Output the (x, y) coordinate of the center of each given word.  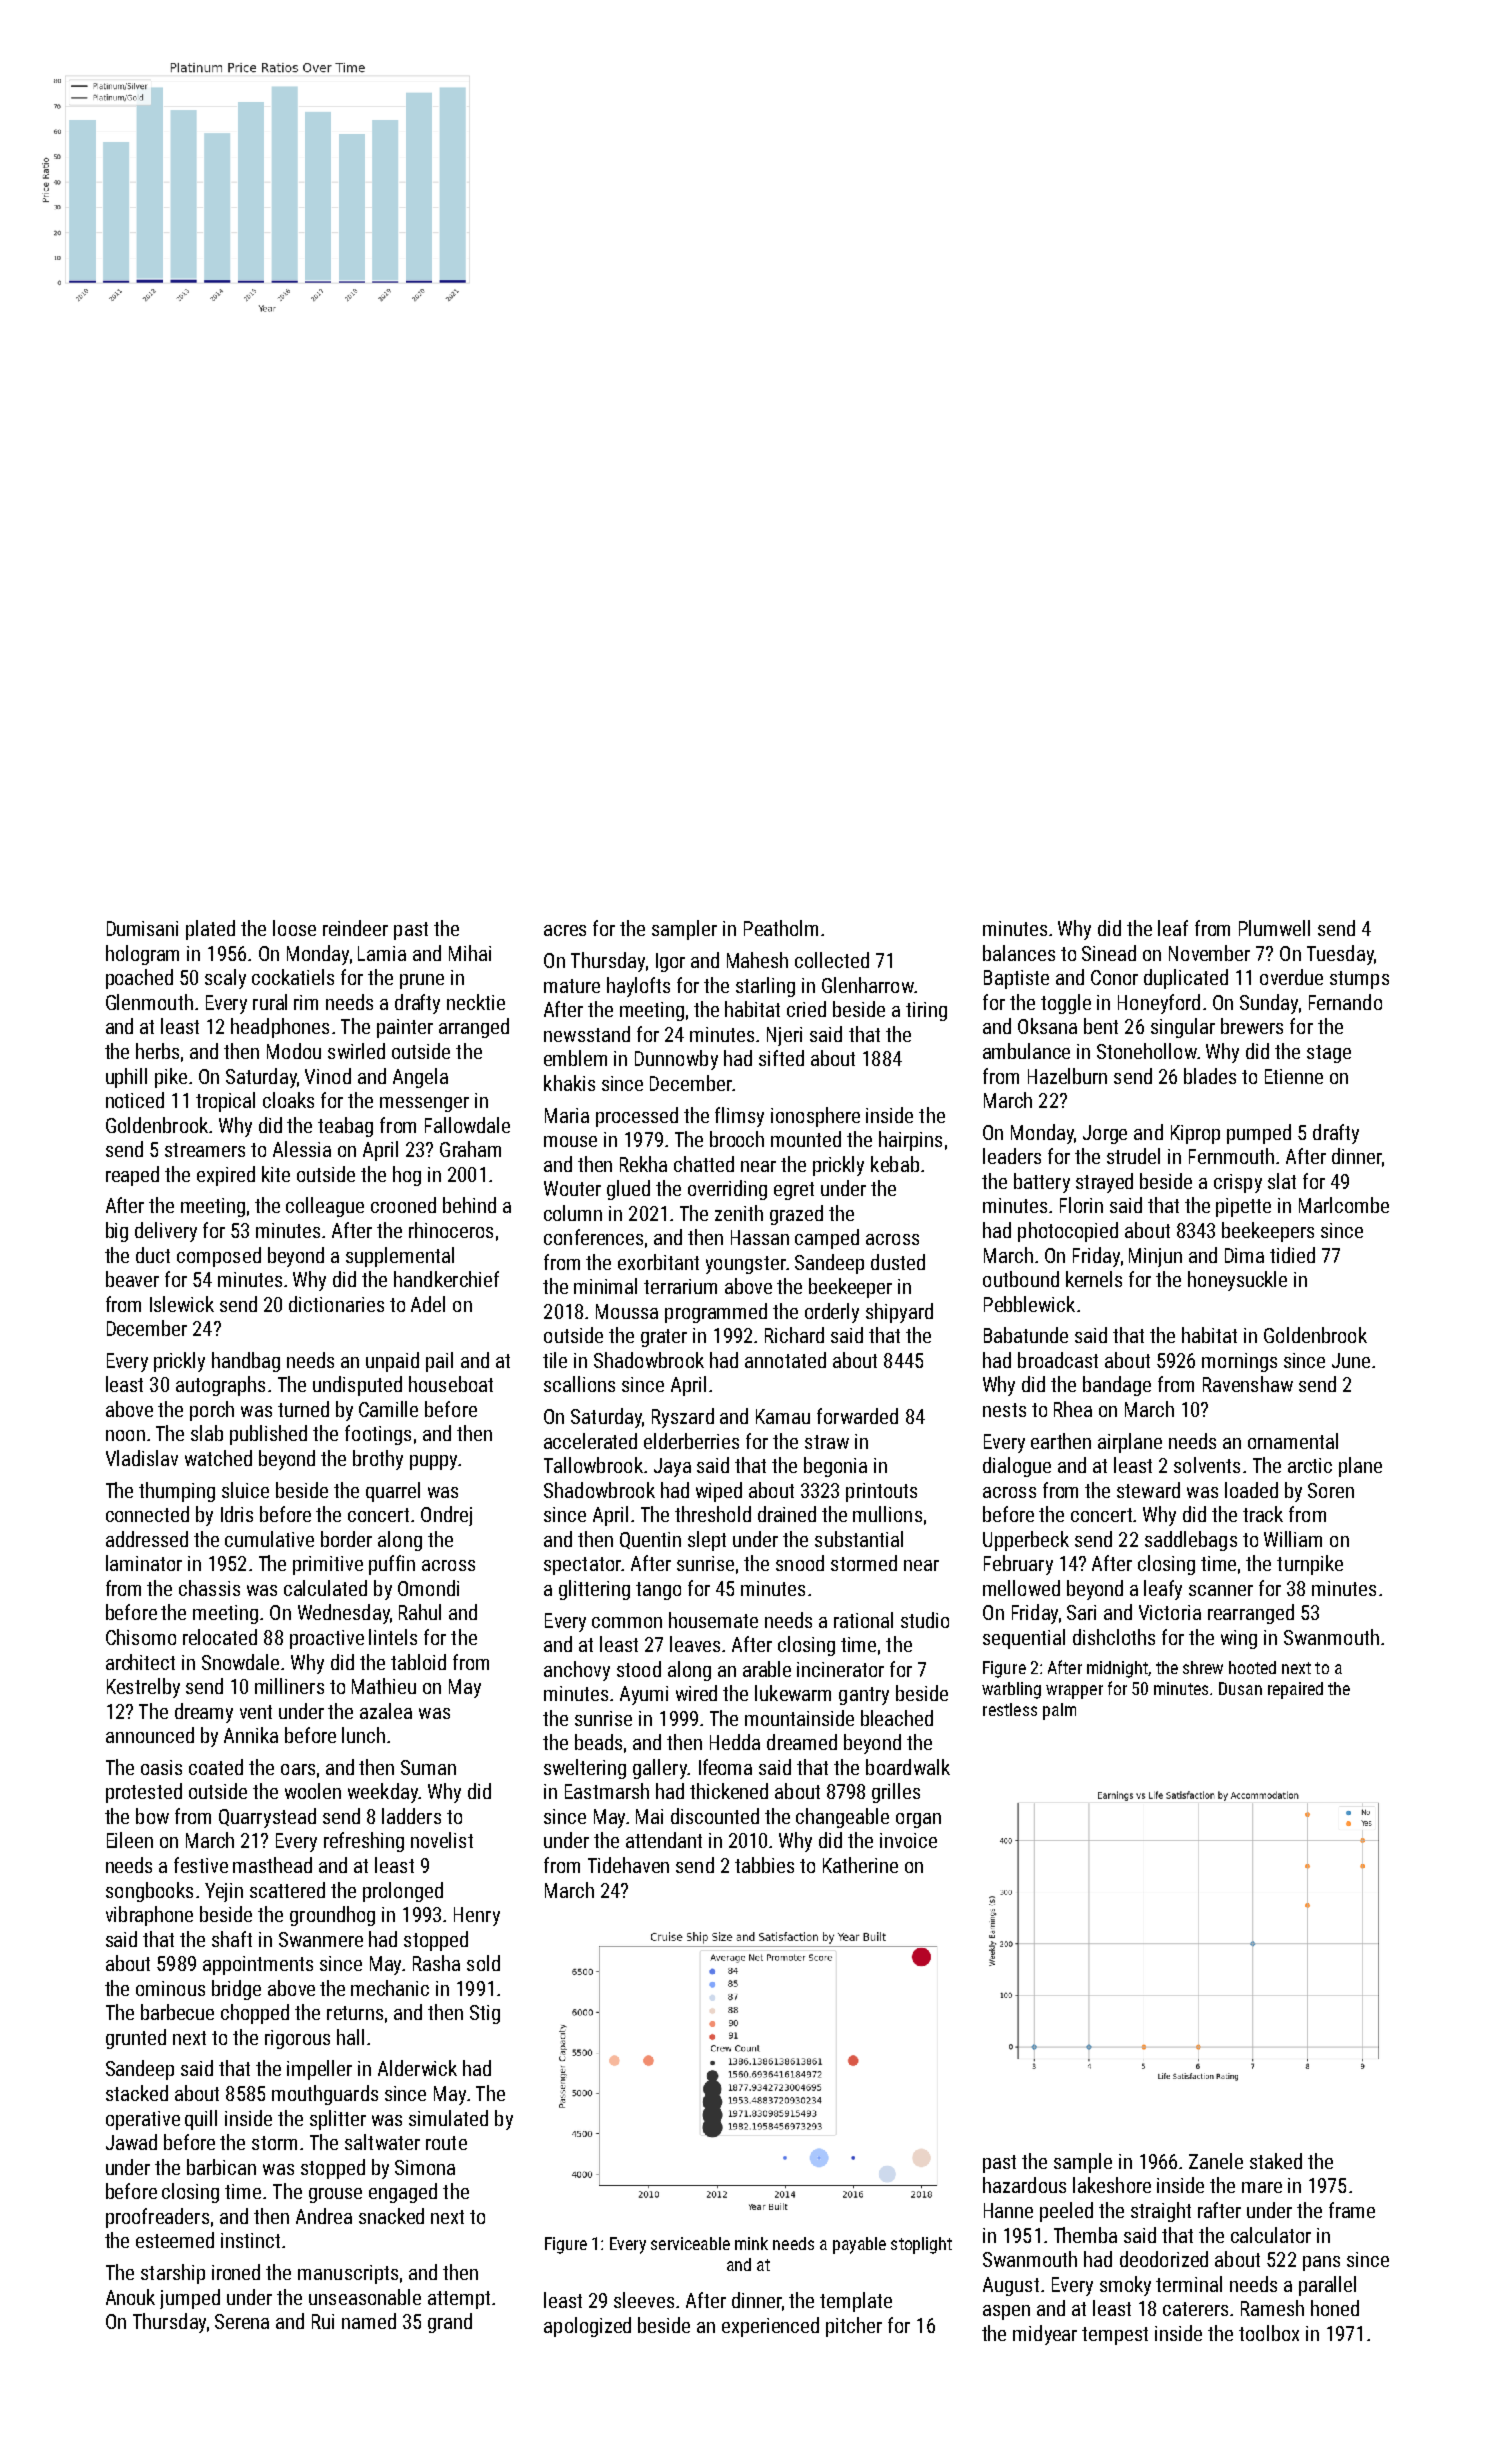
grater (664, 1338)
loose (294, 928)
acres (565, 930)
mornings (1239, 1362)
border (346, 1539)
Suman (428, 1767)
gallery (660, 1769)
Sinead (1109, 953)
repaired (1295, 1690)
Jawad (131, 2142)
